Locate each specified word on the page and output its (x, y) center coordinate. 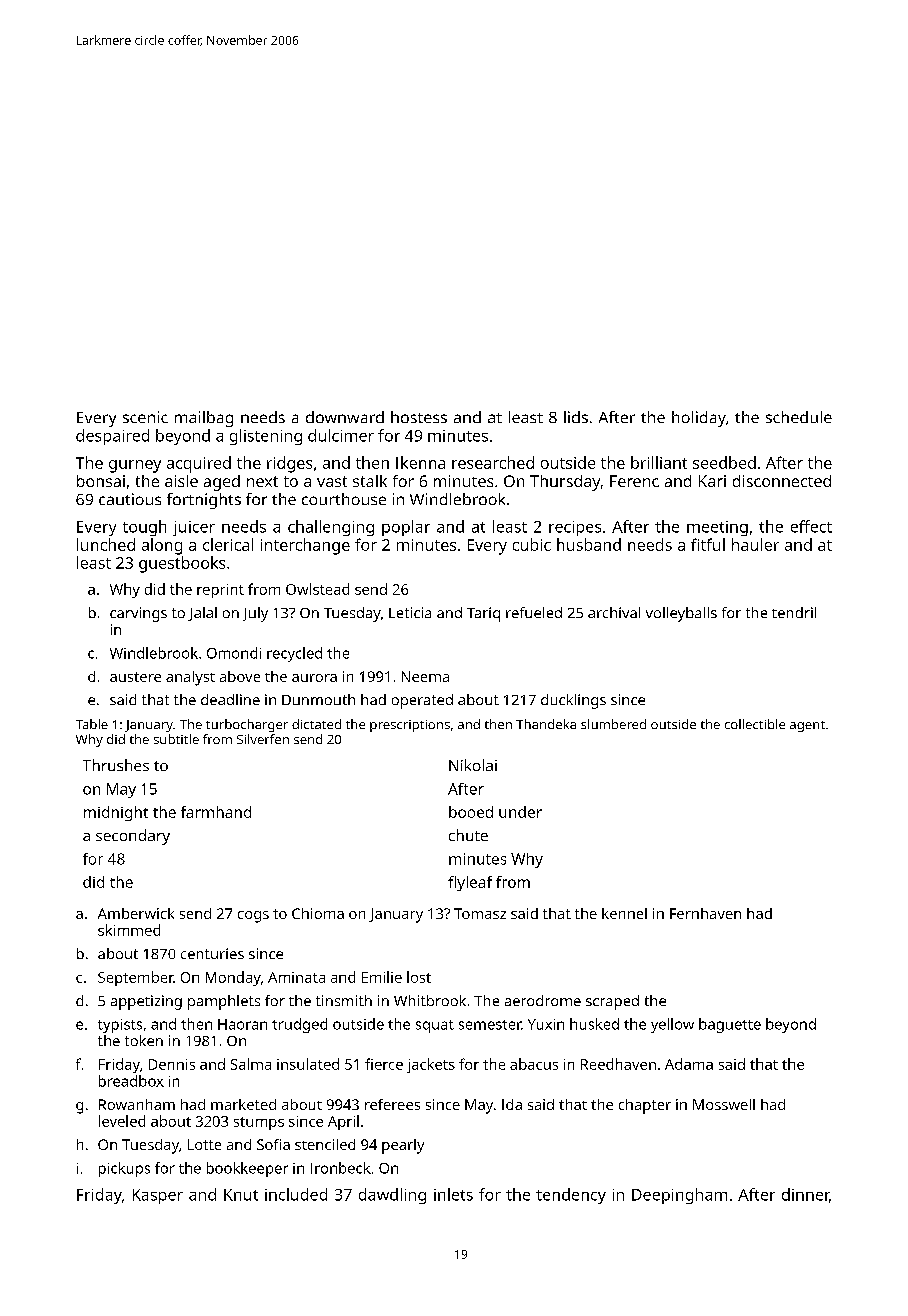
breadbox (131, 1081)
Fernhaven (705, 913)
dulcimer (341, 435)
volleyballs (681, 614)
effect (811, 526)
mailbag (204, 419)
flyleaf (470, 883)
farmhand (216, 812)
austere (135, 677)
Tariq (483, 614)
